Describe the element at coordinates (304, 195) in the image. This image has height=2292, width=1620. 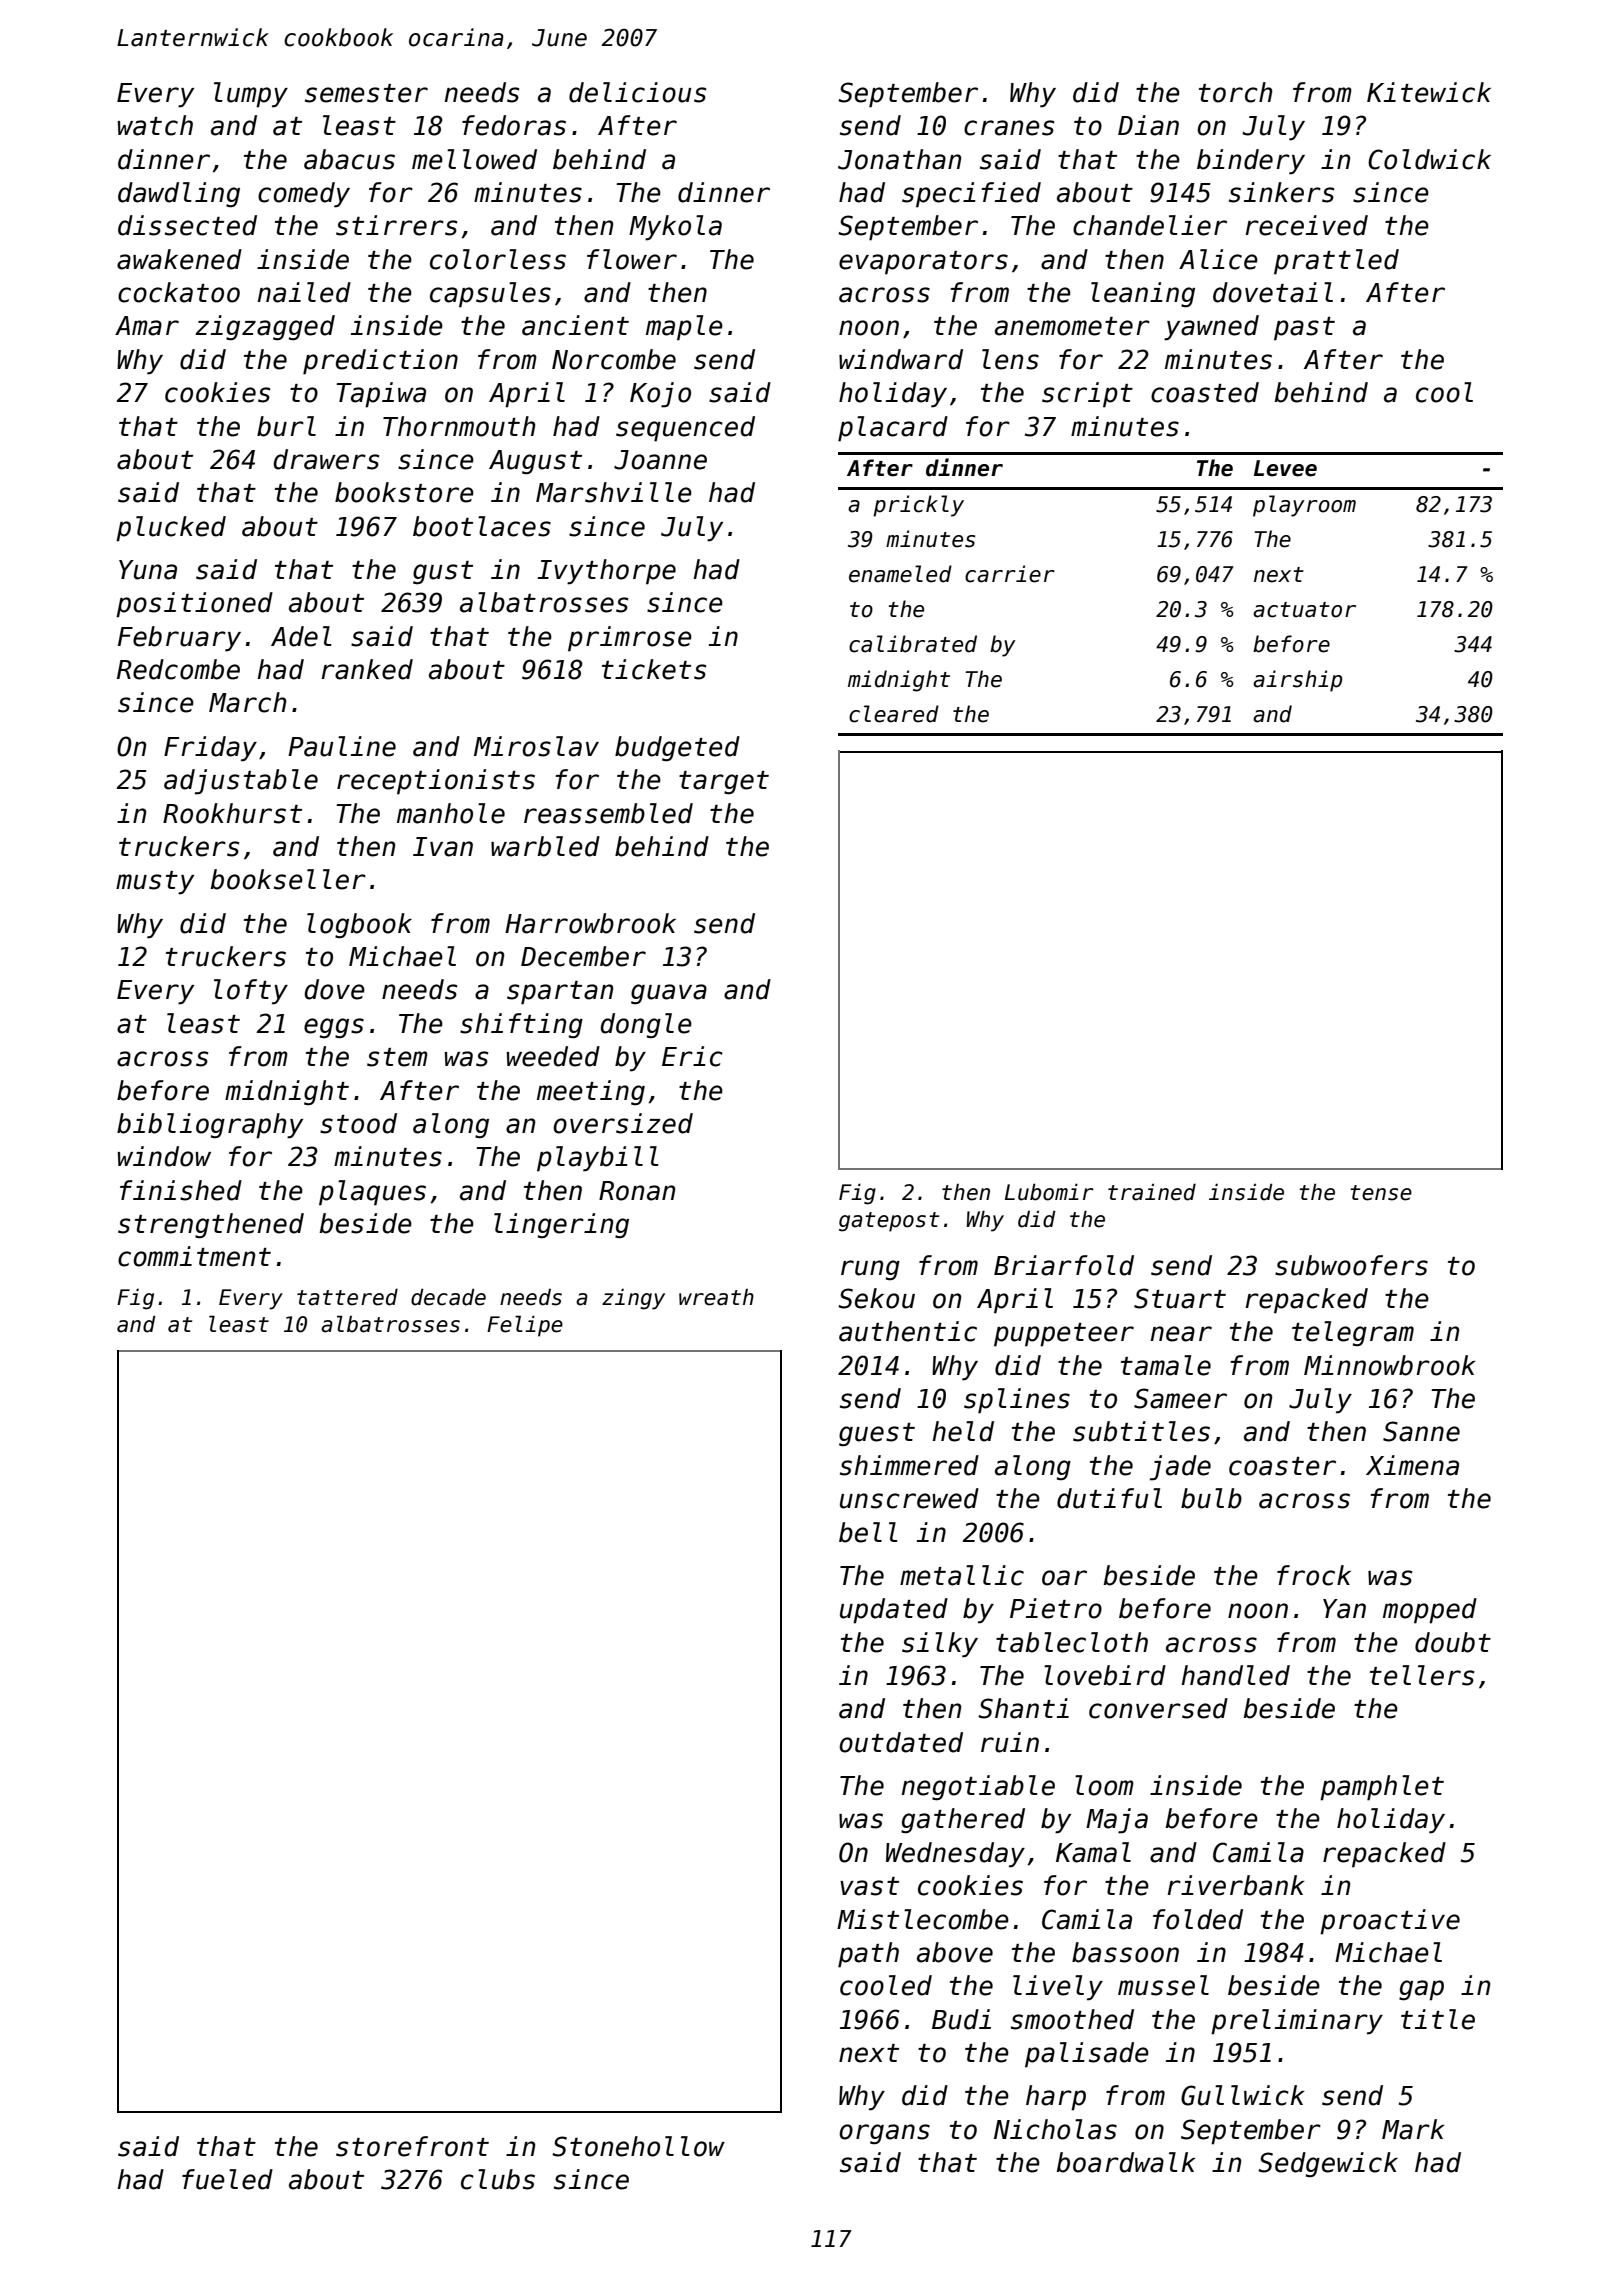
I see `comedy` at that location.
